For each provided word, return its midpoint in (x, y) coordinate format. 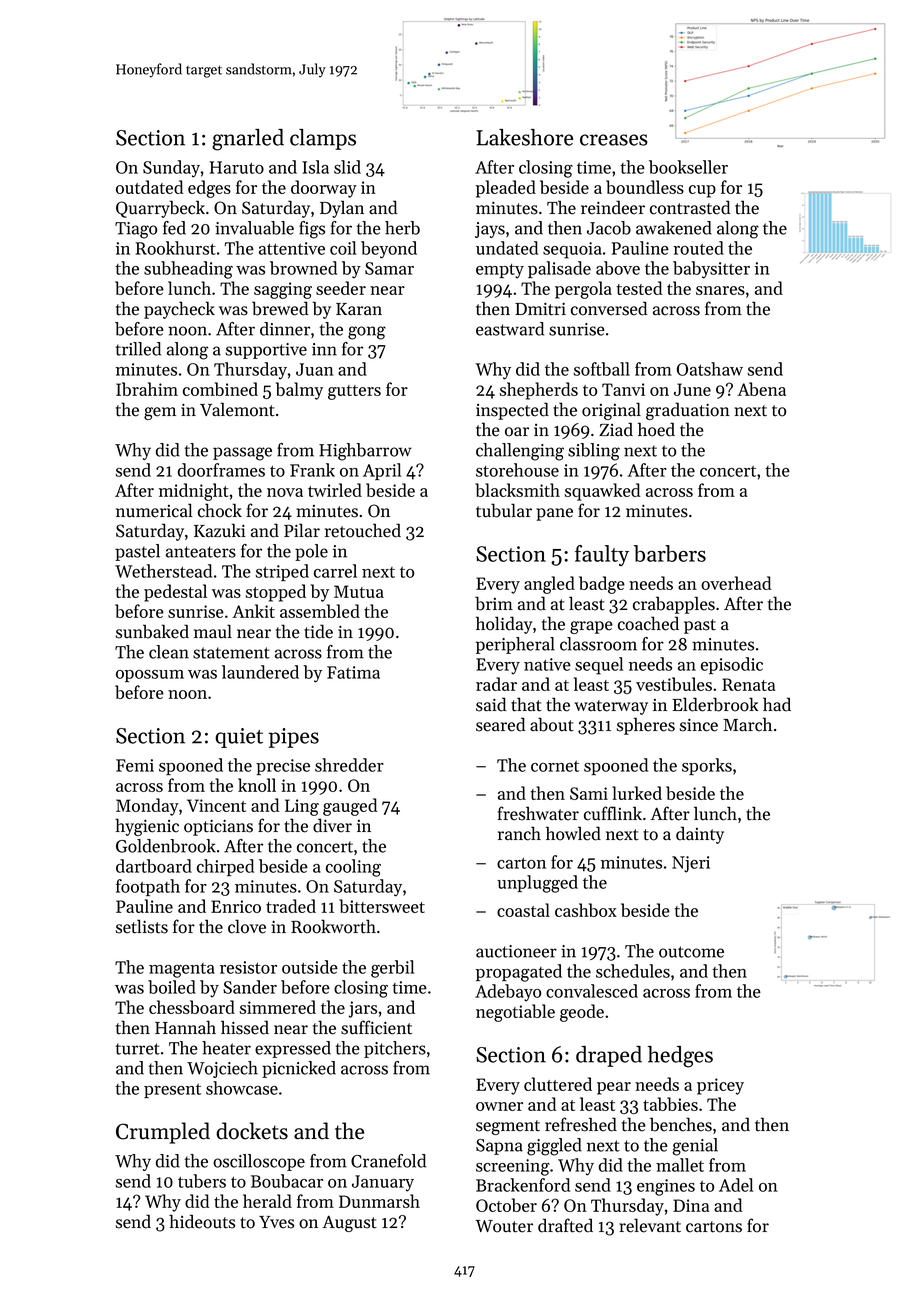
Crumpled (163, 1133)
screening (513, 1167)
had (777, 704)
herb (402, 228)
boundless (645, 187)
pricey (720, 1086)
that (526, 704)
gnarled (248, 140)
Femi (135, 765)
